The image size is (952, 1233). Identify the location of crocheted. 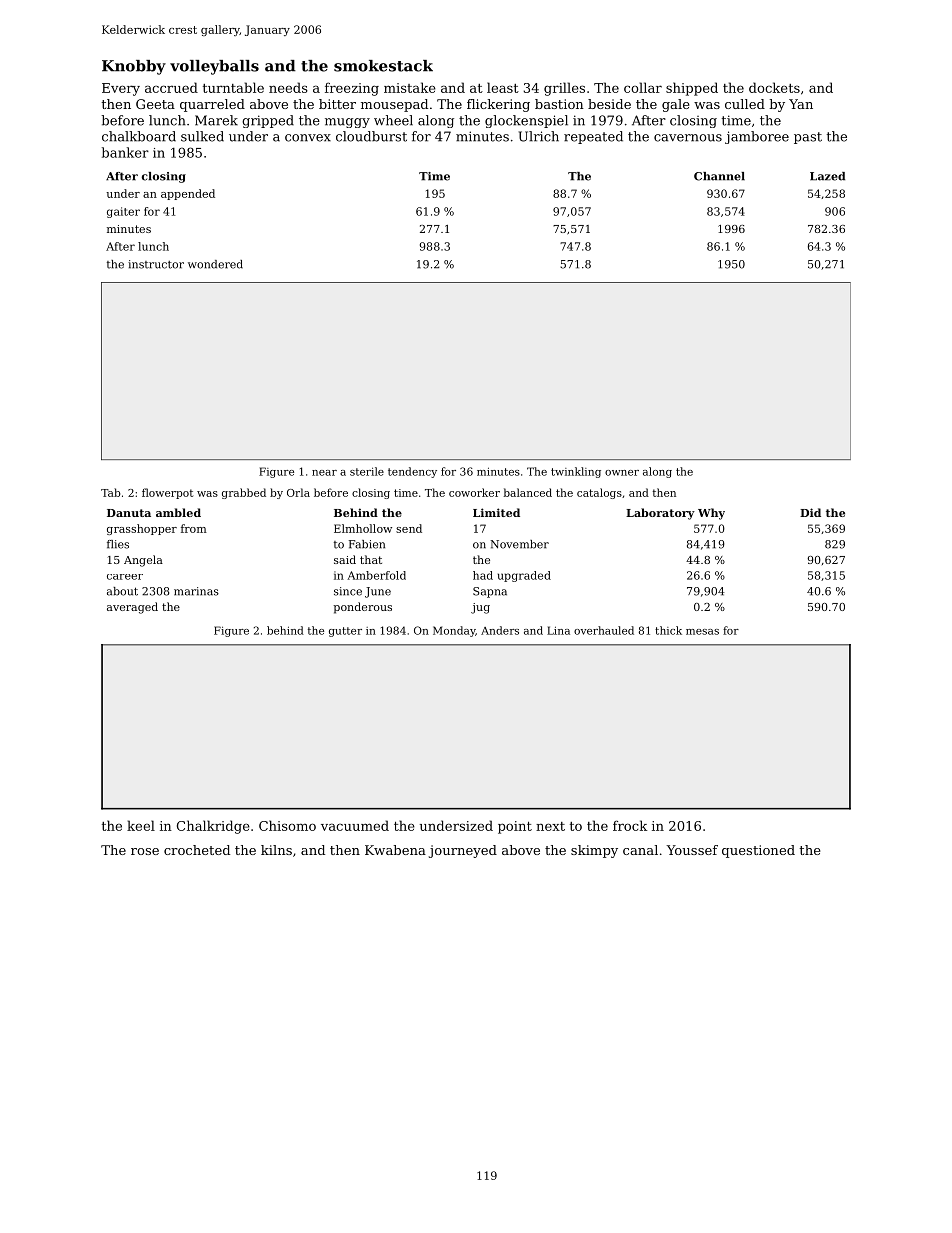
(197, 850).
